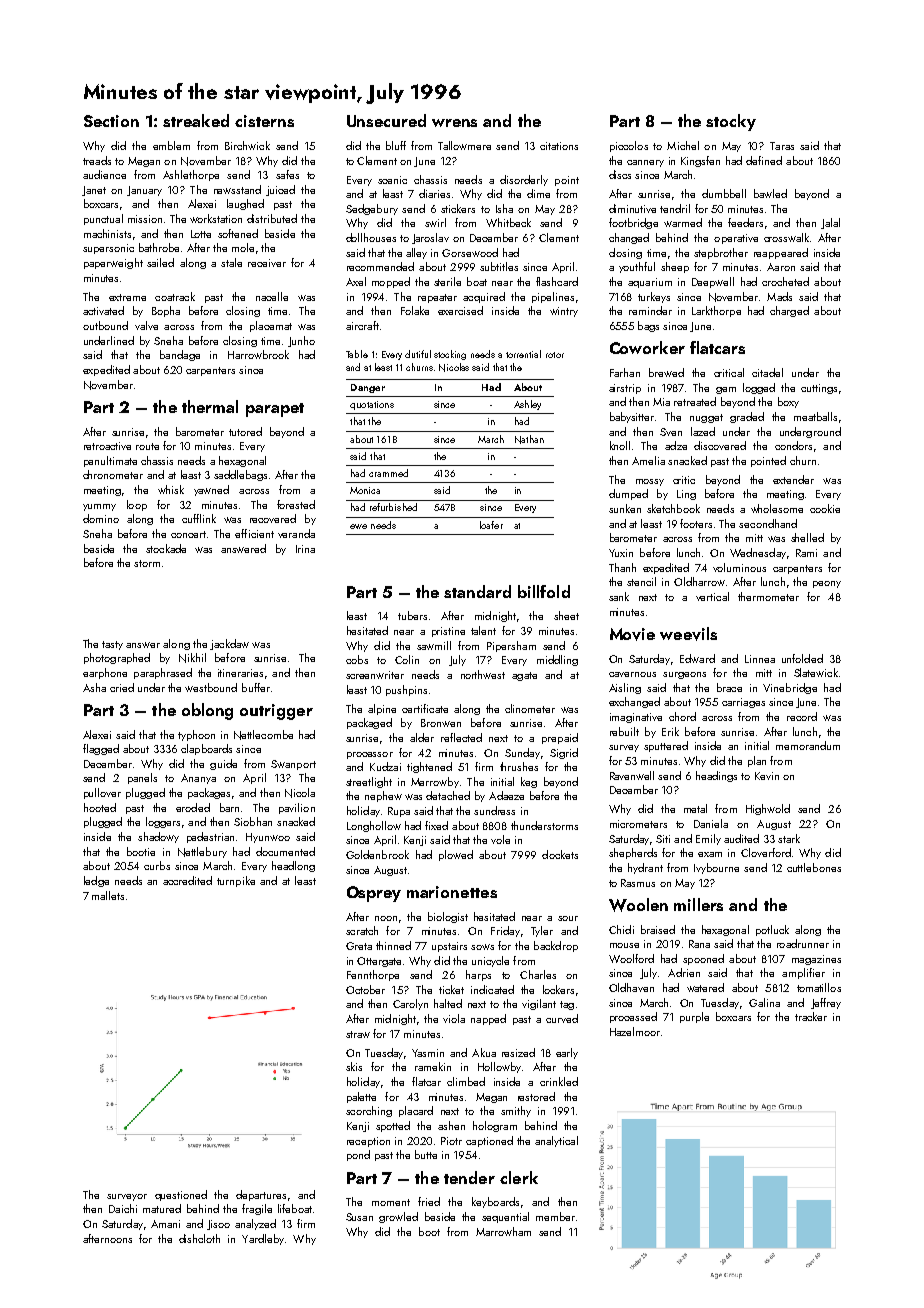 The height and width of the document is (1308, 924). What do you see at coordinates (236, 881) in the document?
I see `turnpike` at bounding box center [236, 881].
